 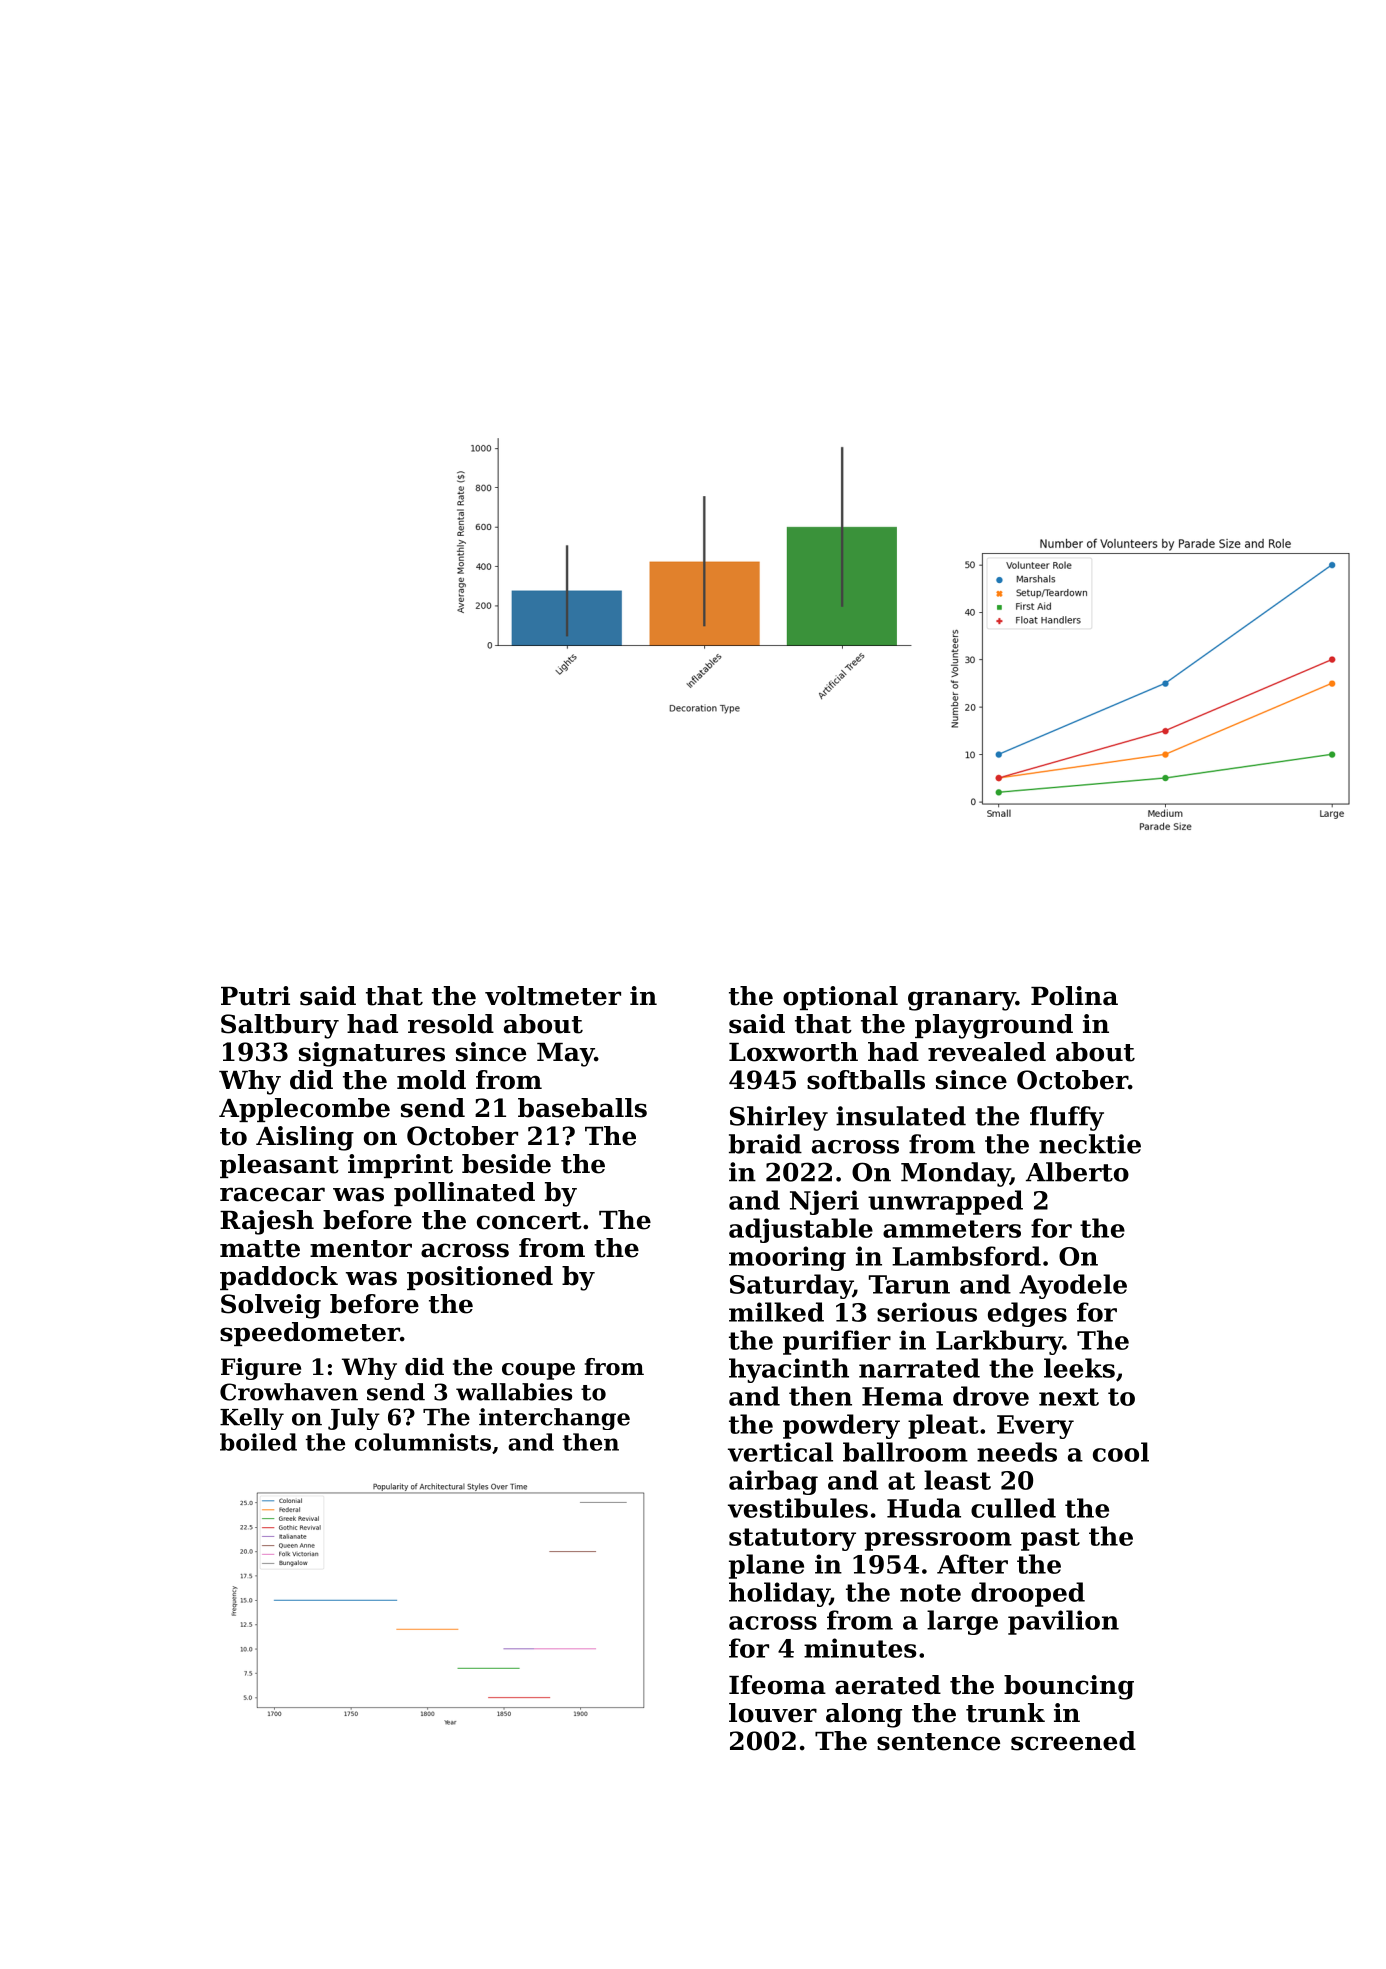 What do you see at coordinates (258, 1442) in the screenshot?
I see `boiled` at bounding box center [258, 1442].
